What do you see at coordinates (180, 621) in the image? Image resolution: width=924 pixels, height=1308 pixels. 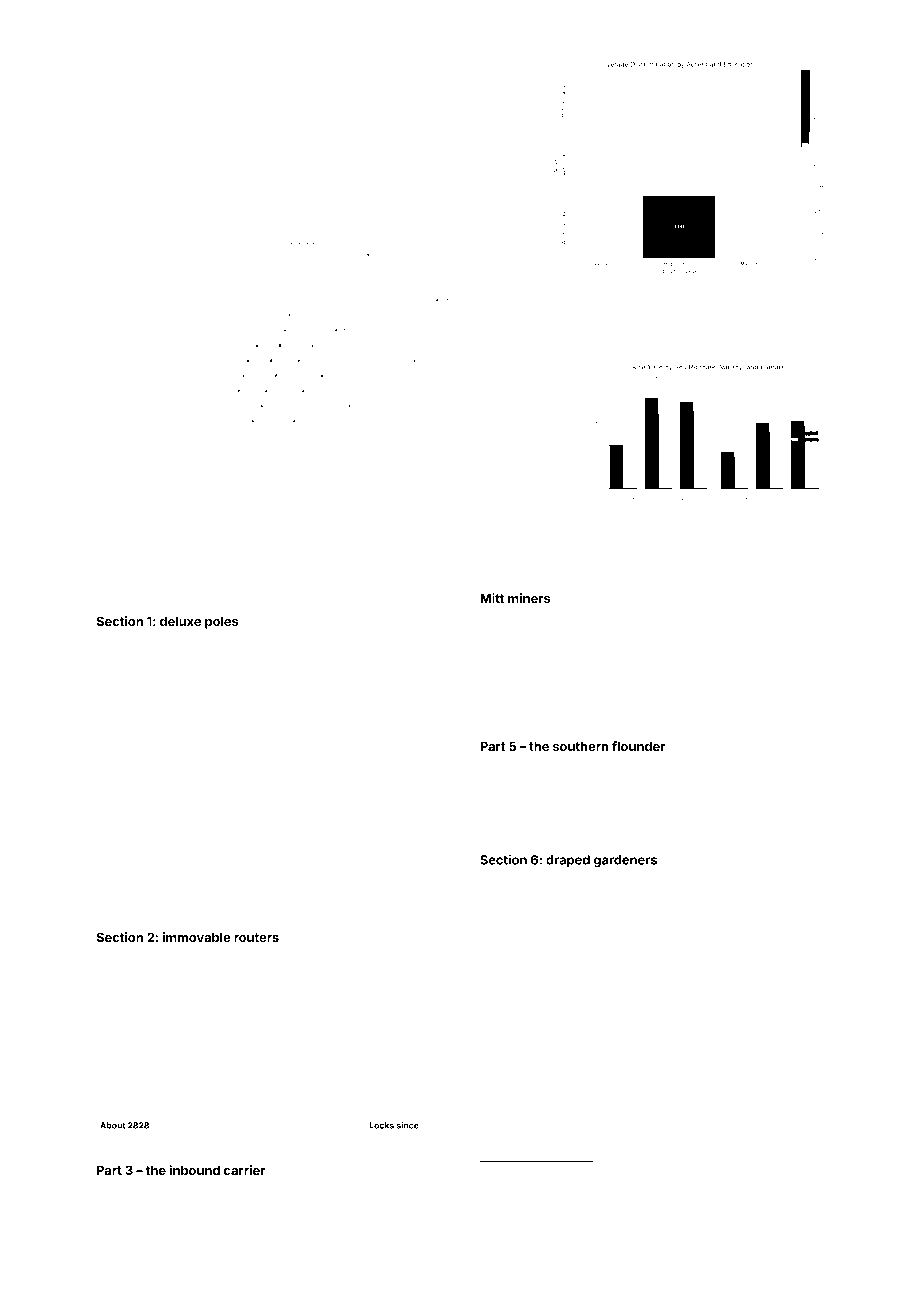 I see `deluxe` at bounding box center [180, 621].
